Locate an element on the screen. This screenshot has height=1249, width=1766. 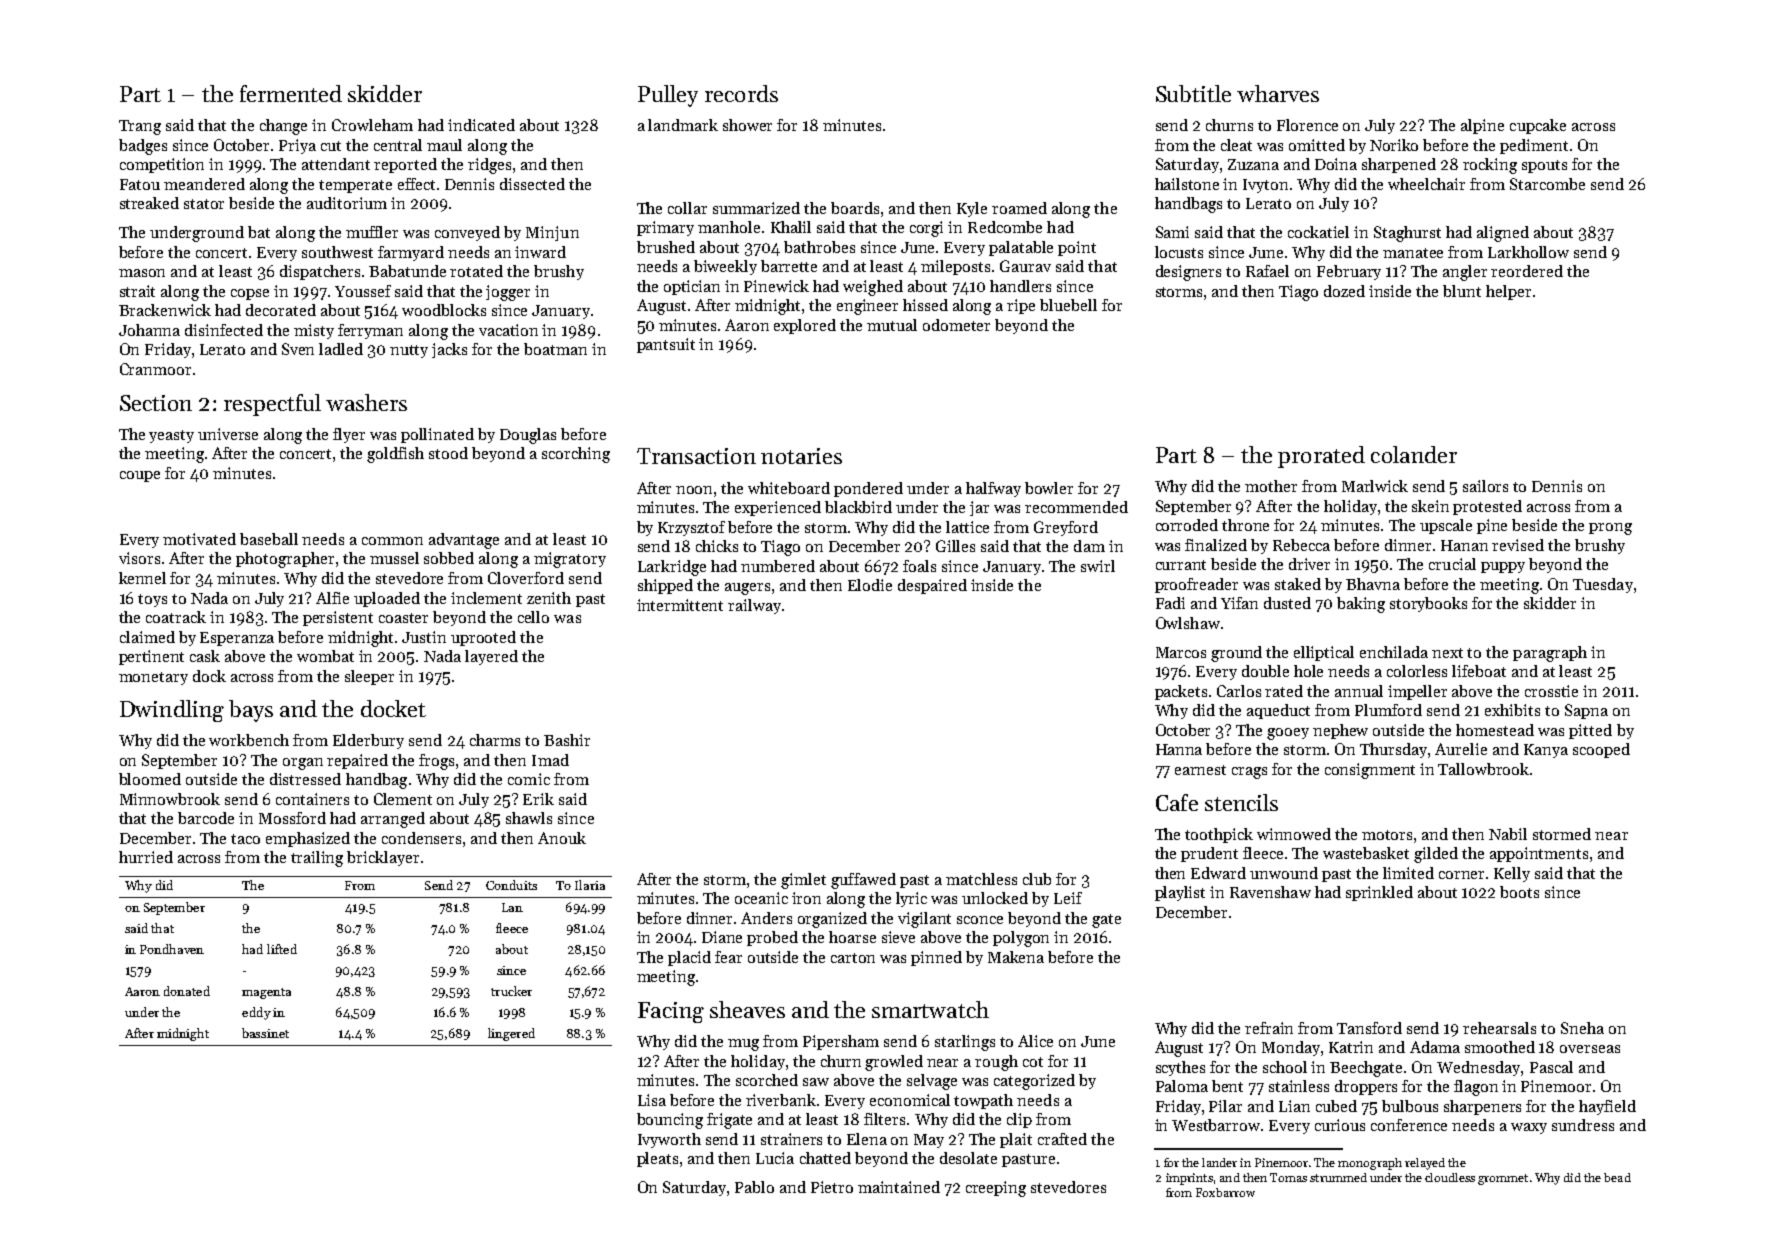
nutty is located at coordinates (409, 351).
